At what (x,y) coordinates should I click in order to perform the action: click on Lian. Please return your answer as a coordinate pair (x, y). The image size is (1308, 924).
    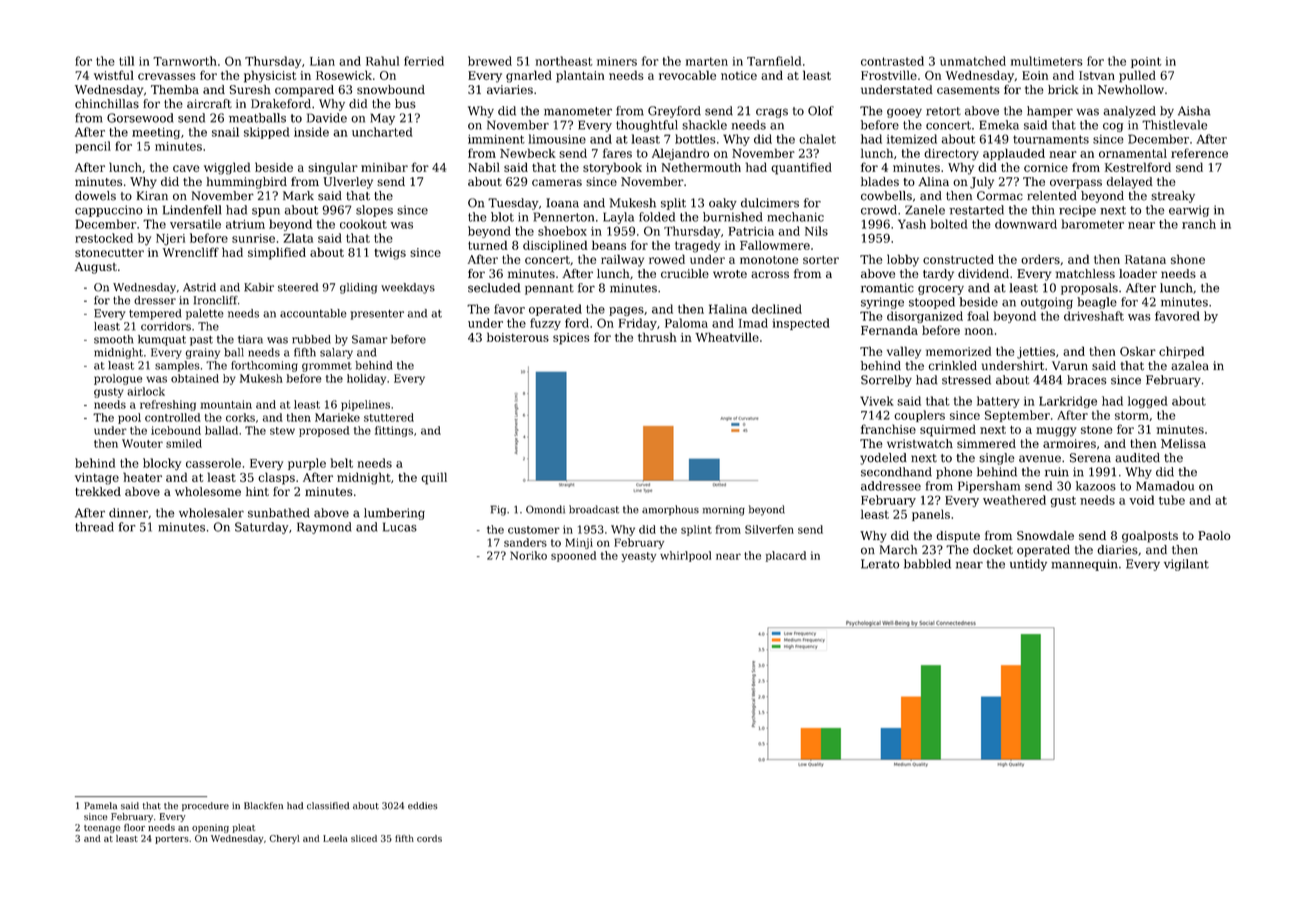
    Looking at the image, I should click on (322, 61).
